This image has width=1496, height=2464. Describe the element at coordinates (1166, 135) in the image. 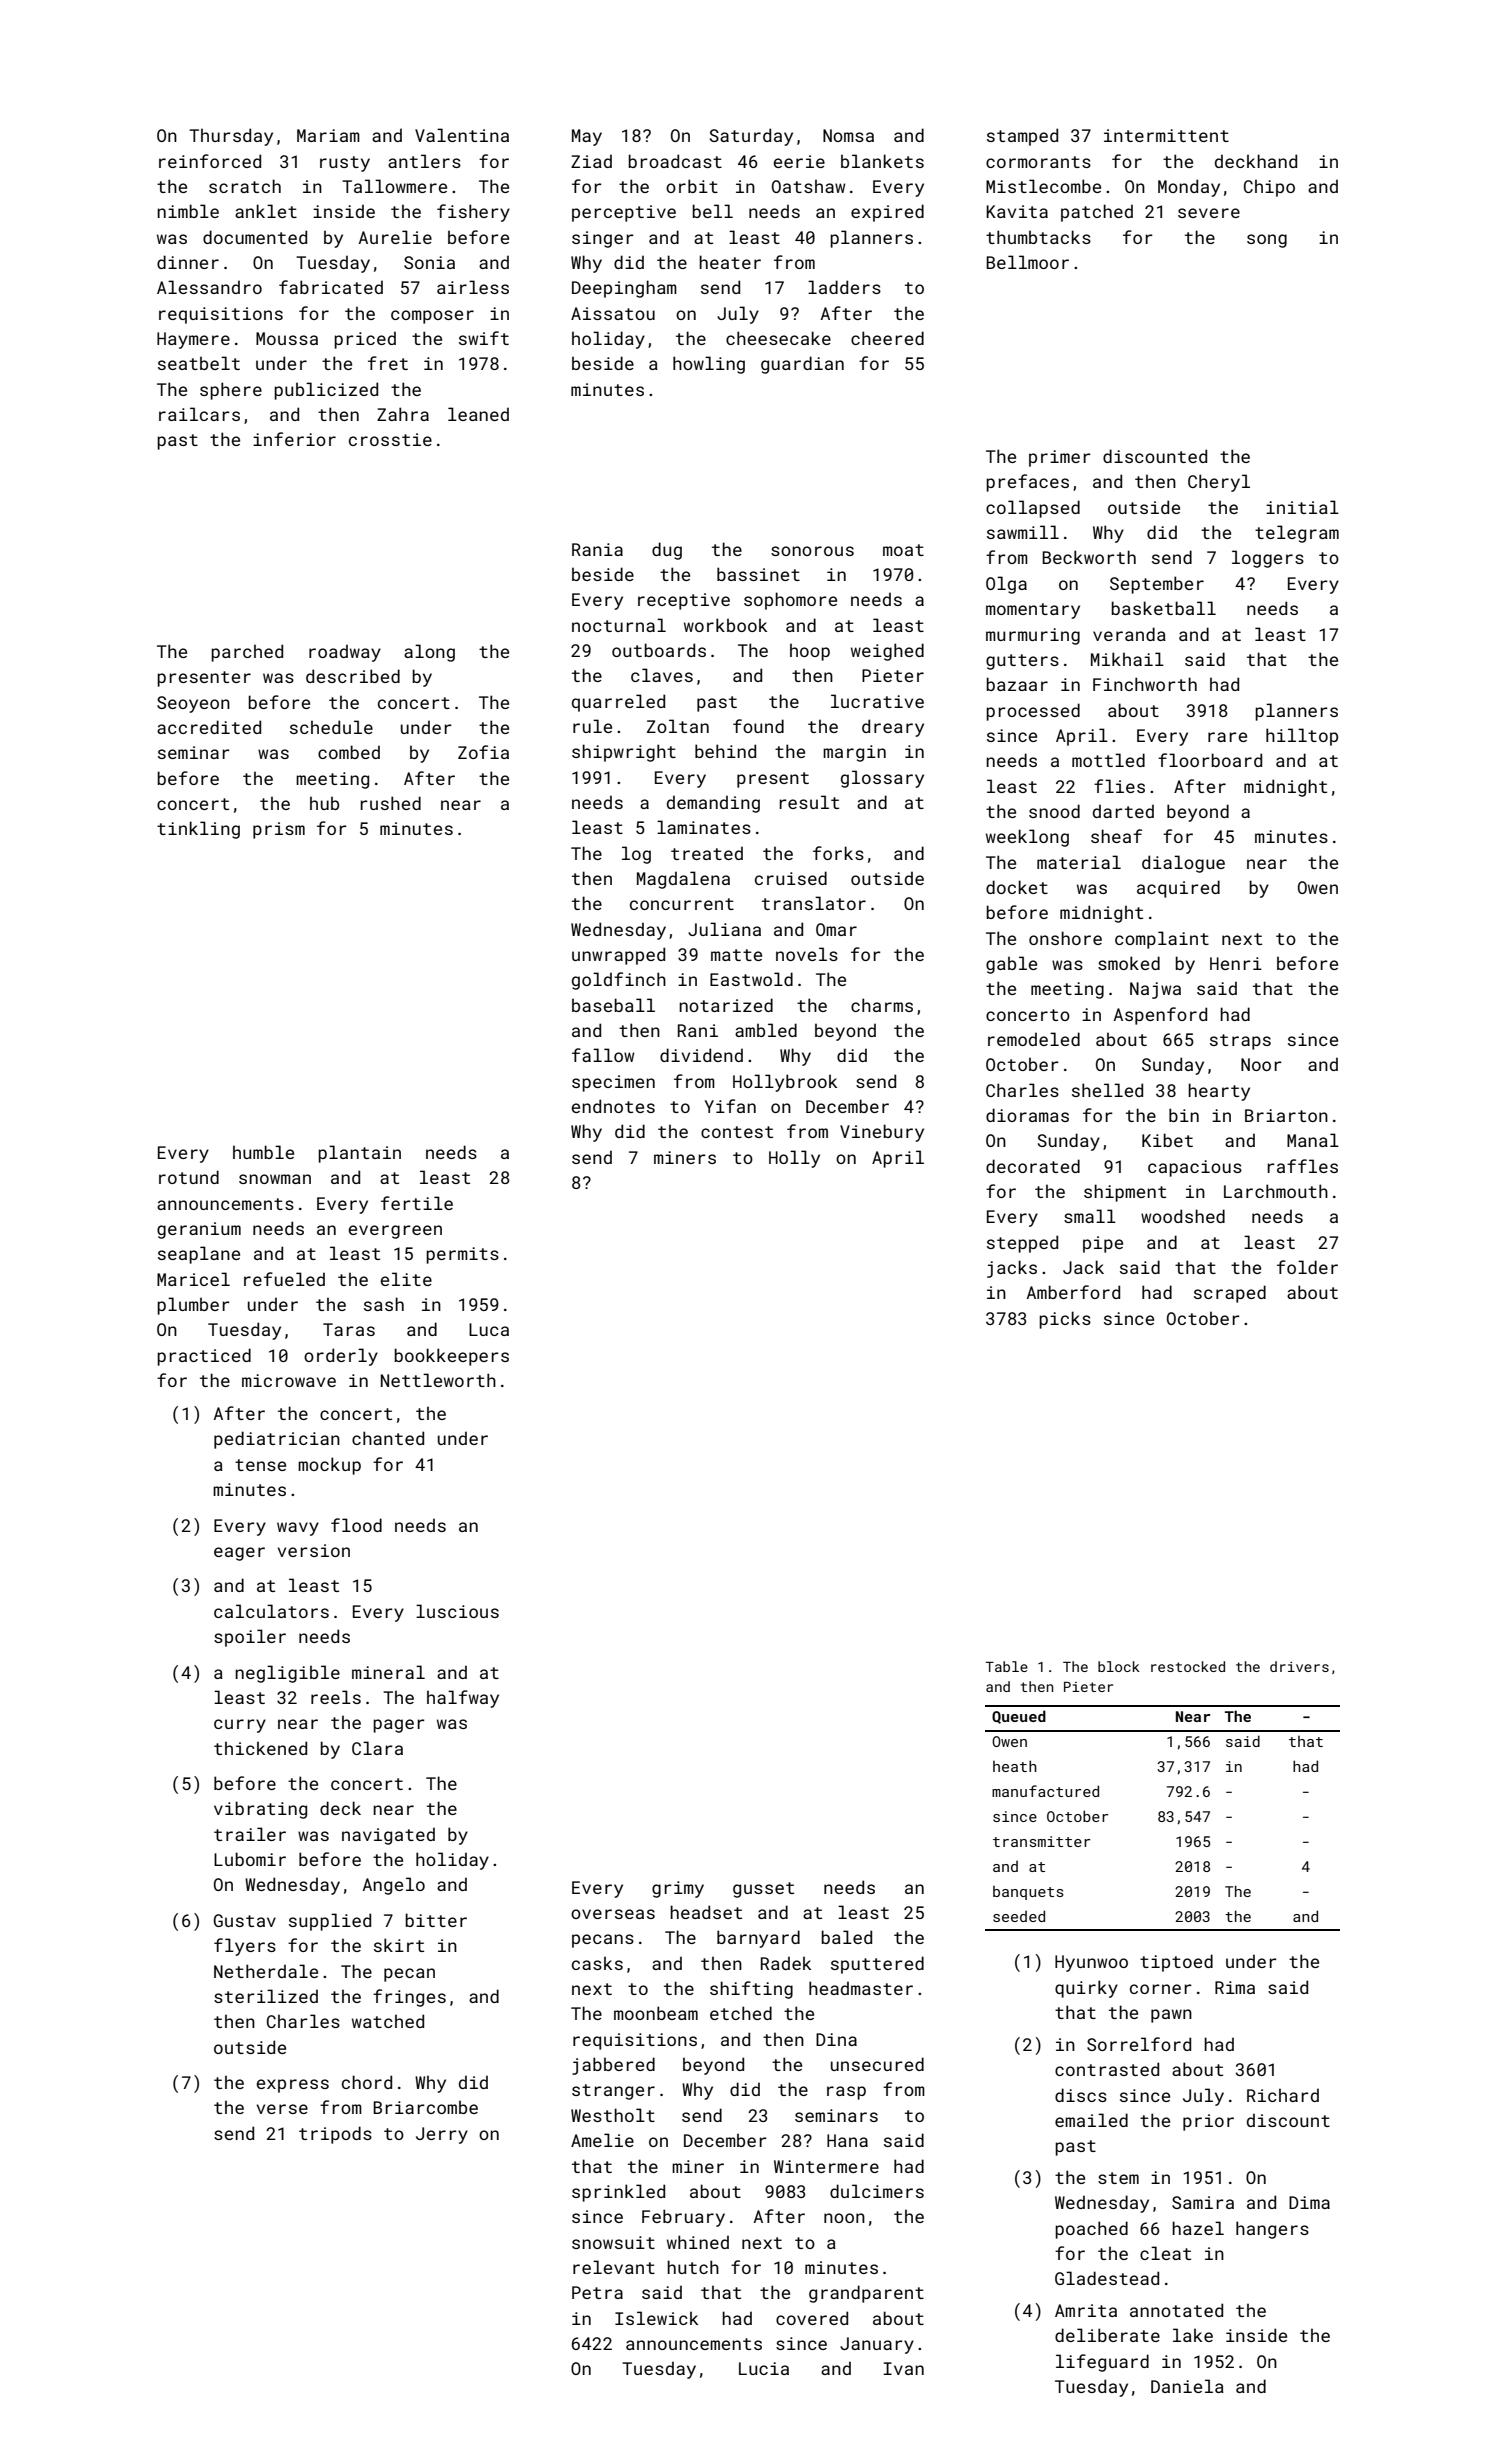

I see `intermittent` at that location.
